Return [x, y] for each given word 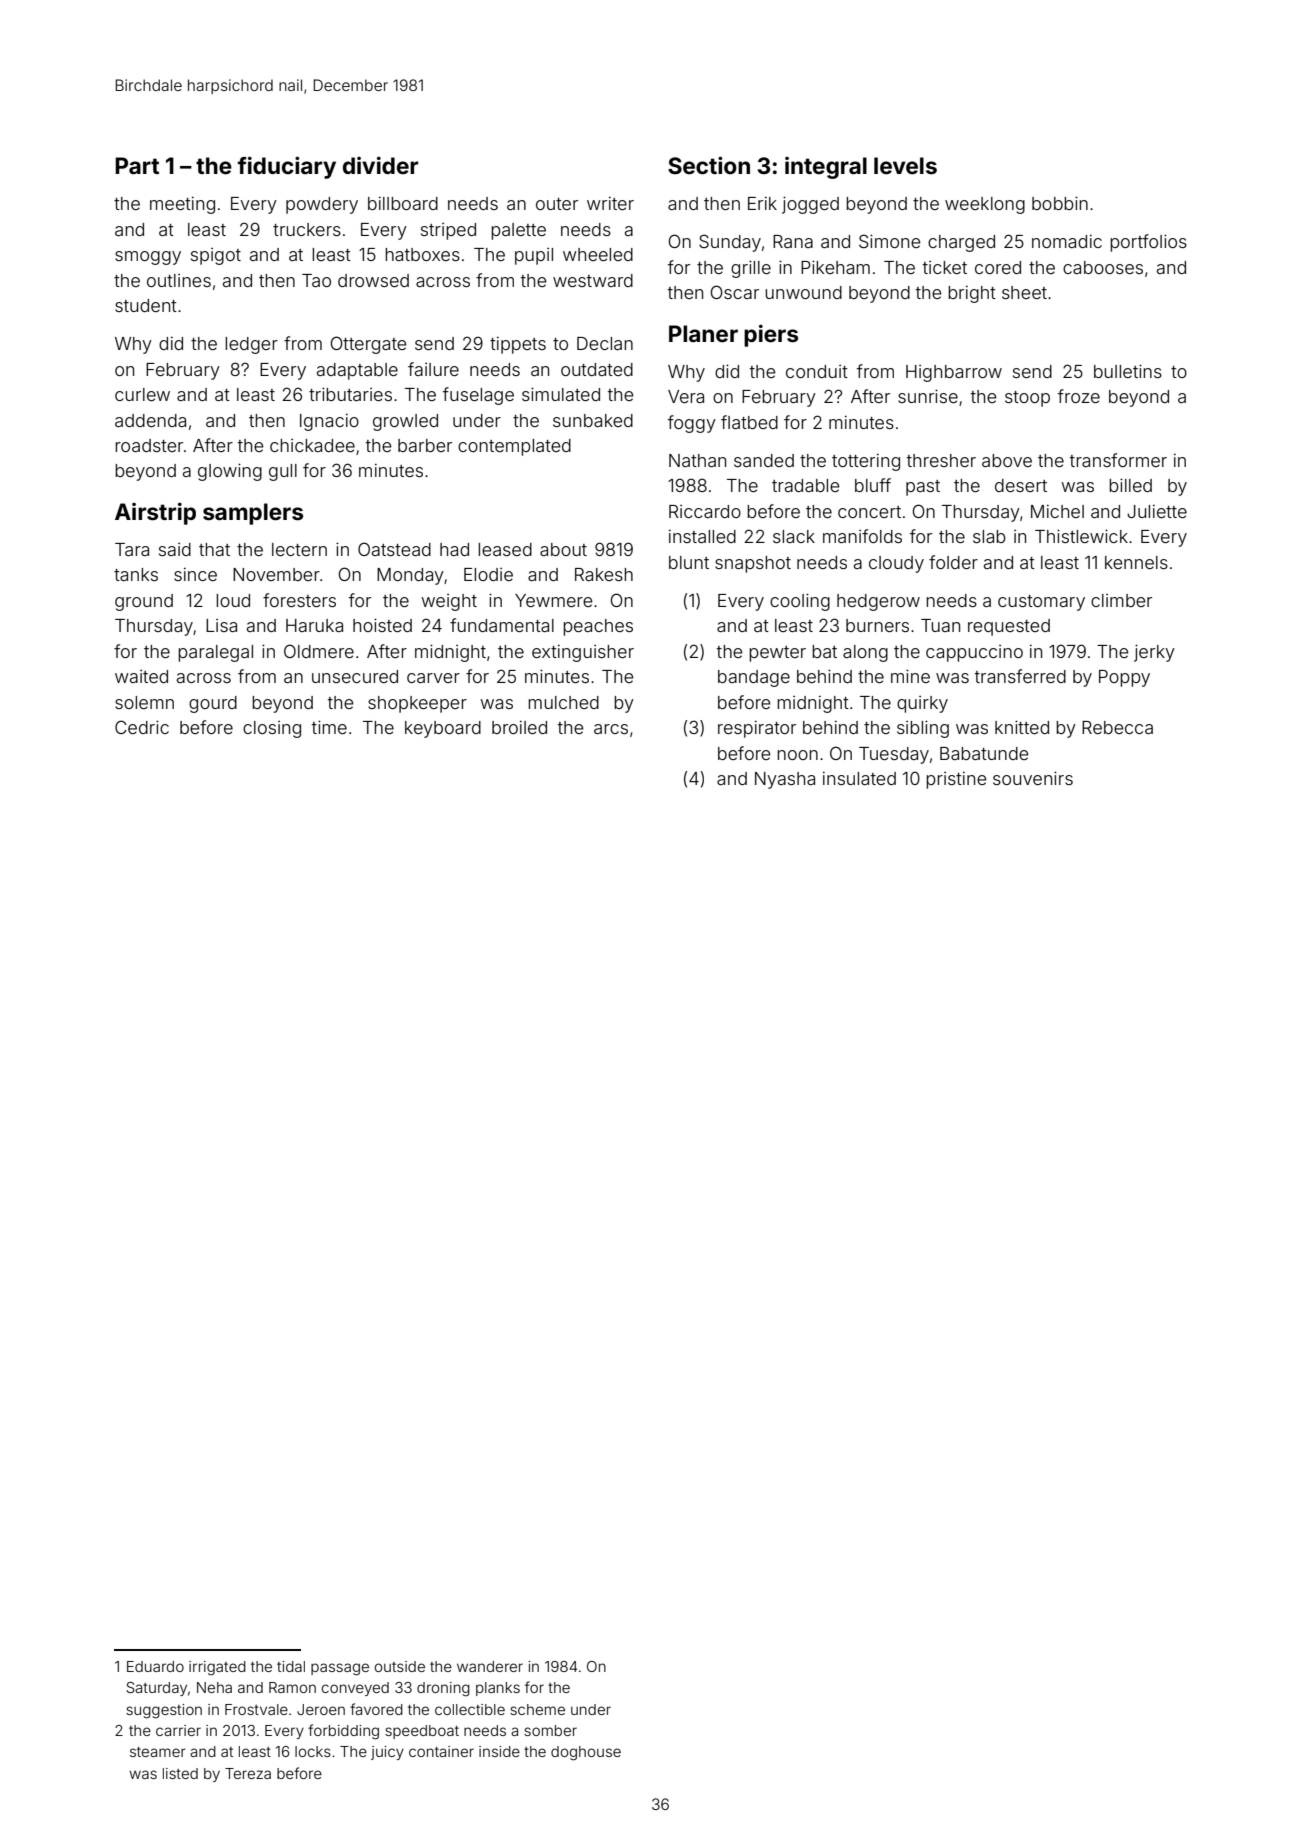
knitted [1022, 727]
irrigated [217, 1668]
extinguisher [583, 653]
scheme [537, 1709]
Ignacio [329, 422]
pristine [956, 780]
